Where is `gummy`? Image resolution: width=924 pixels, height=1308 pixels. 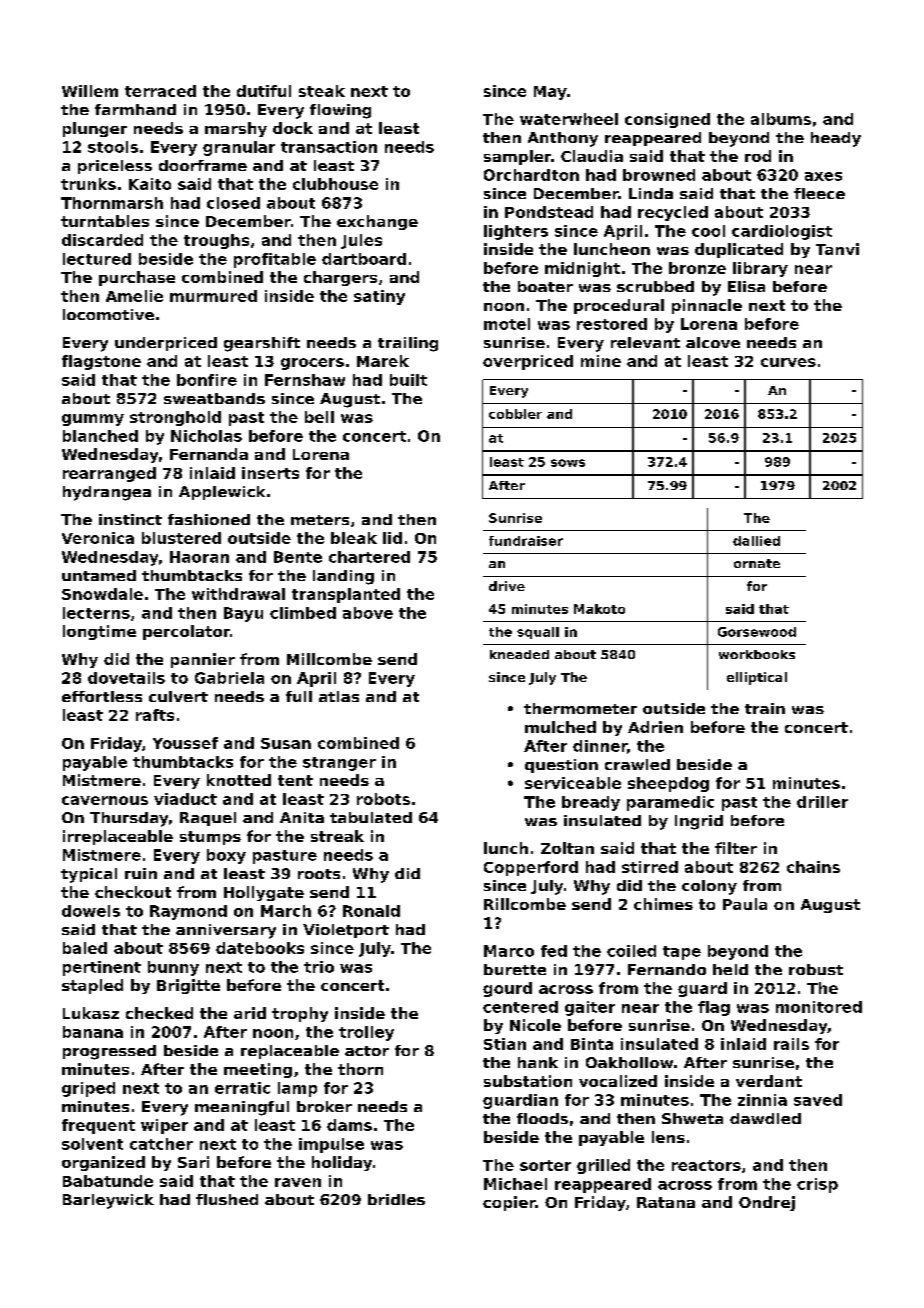
gummy is located at coordinates (93, 420).
